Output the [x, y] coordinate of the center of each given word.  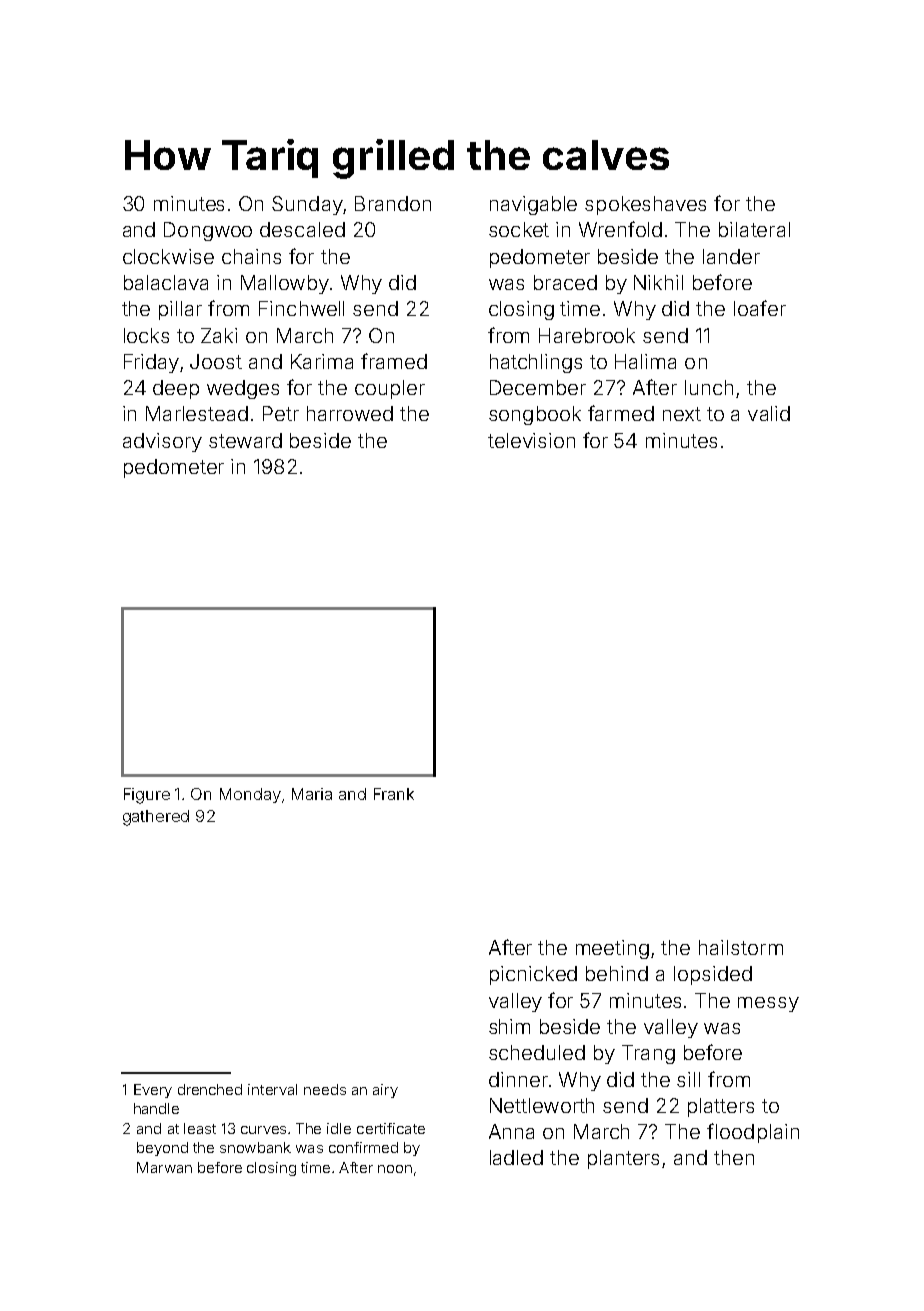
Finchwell [301, 308]
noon [395, 1169]
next [682, 414]
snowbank [255, 1147]
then [734, 1157]
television [531, 440]
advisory [162, 442]
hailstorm [741, 947]
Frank [394, 794]
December [538, 387]
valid [769, 413]
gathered [156, 818]
